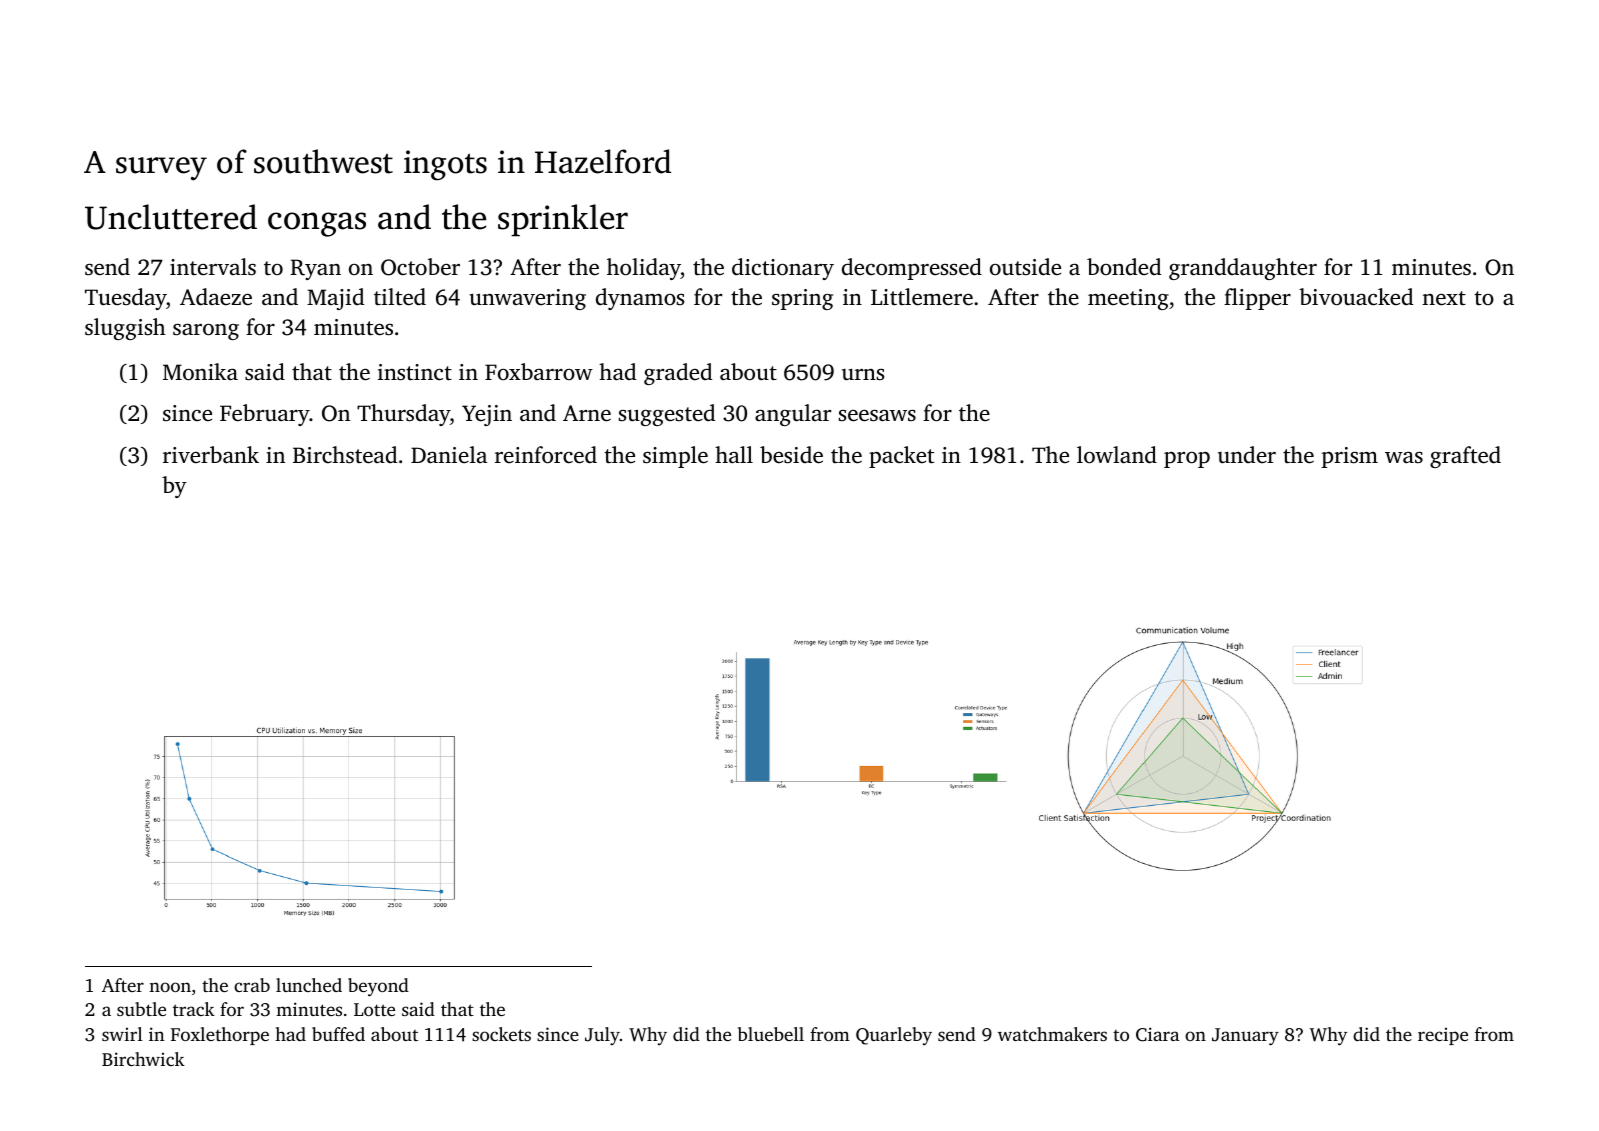 The width and height of the screenshot is (1599, 1131). Describe the element at coordinates (200, 372) in the screenshot. I see `Monika` at that location.
